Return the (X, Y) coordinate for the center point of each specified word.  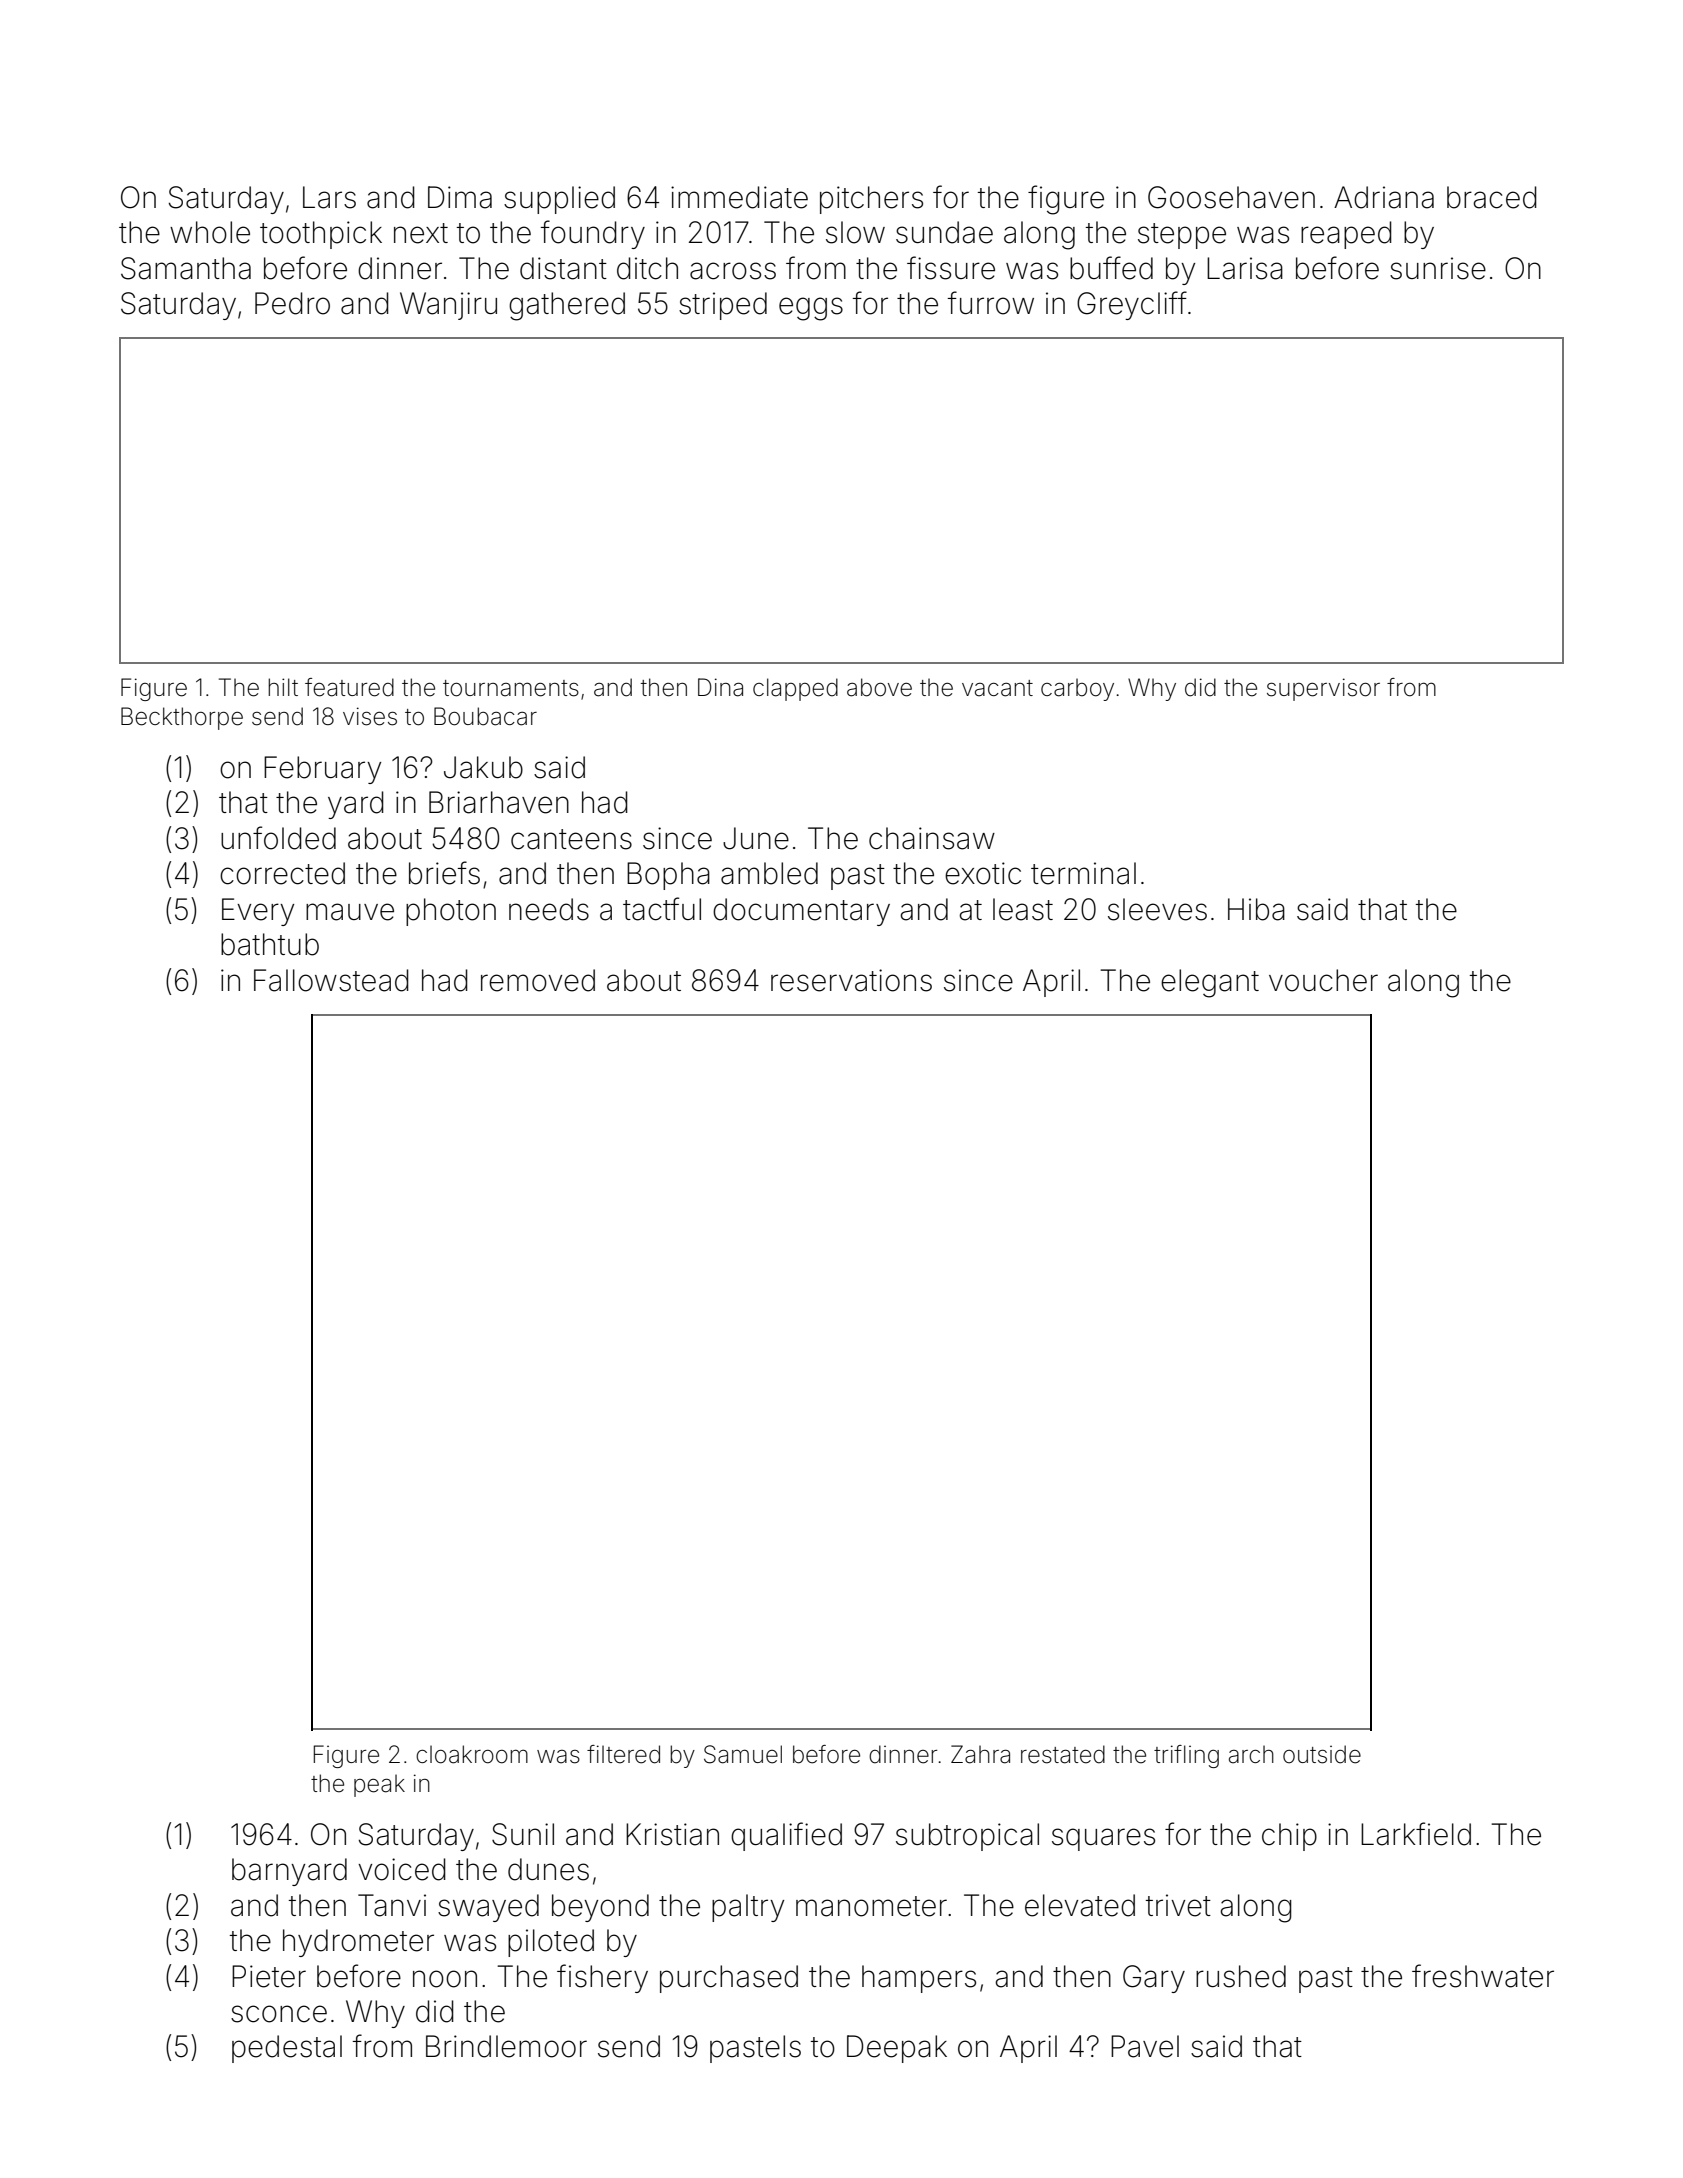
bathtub (270, 944)
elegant (1210, 983)
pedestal (287, 2049)
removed (538, 980)
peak (379, 1785)
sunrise (1438, 268)
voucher (1323, 980)
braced (1492, 197)
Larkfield (1416, 1834)
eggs (811, 309)
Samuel (743, 1754)
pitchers (871, 200)
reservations (851, 980)
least (1023, 909)
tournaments (511, 688)
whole (210, 232)
